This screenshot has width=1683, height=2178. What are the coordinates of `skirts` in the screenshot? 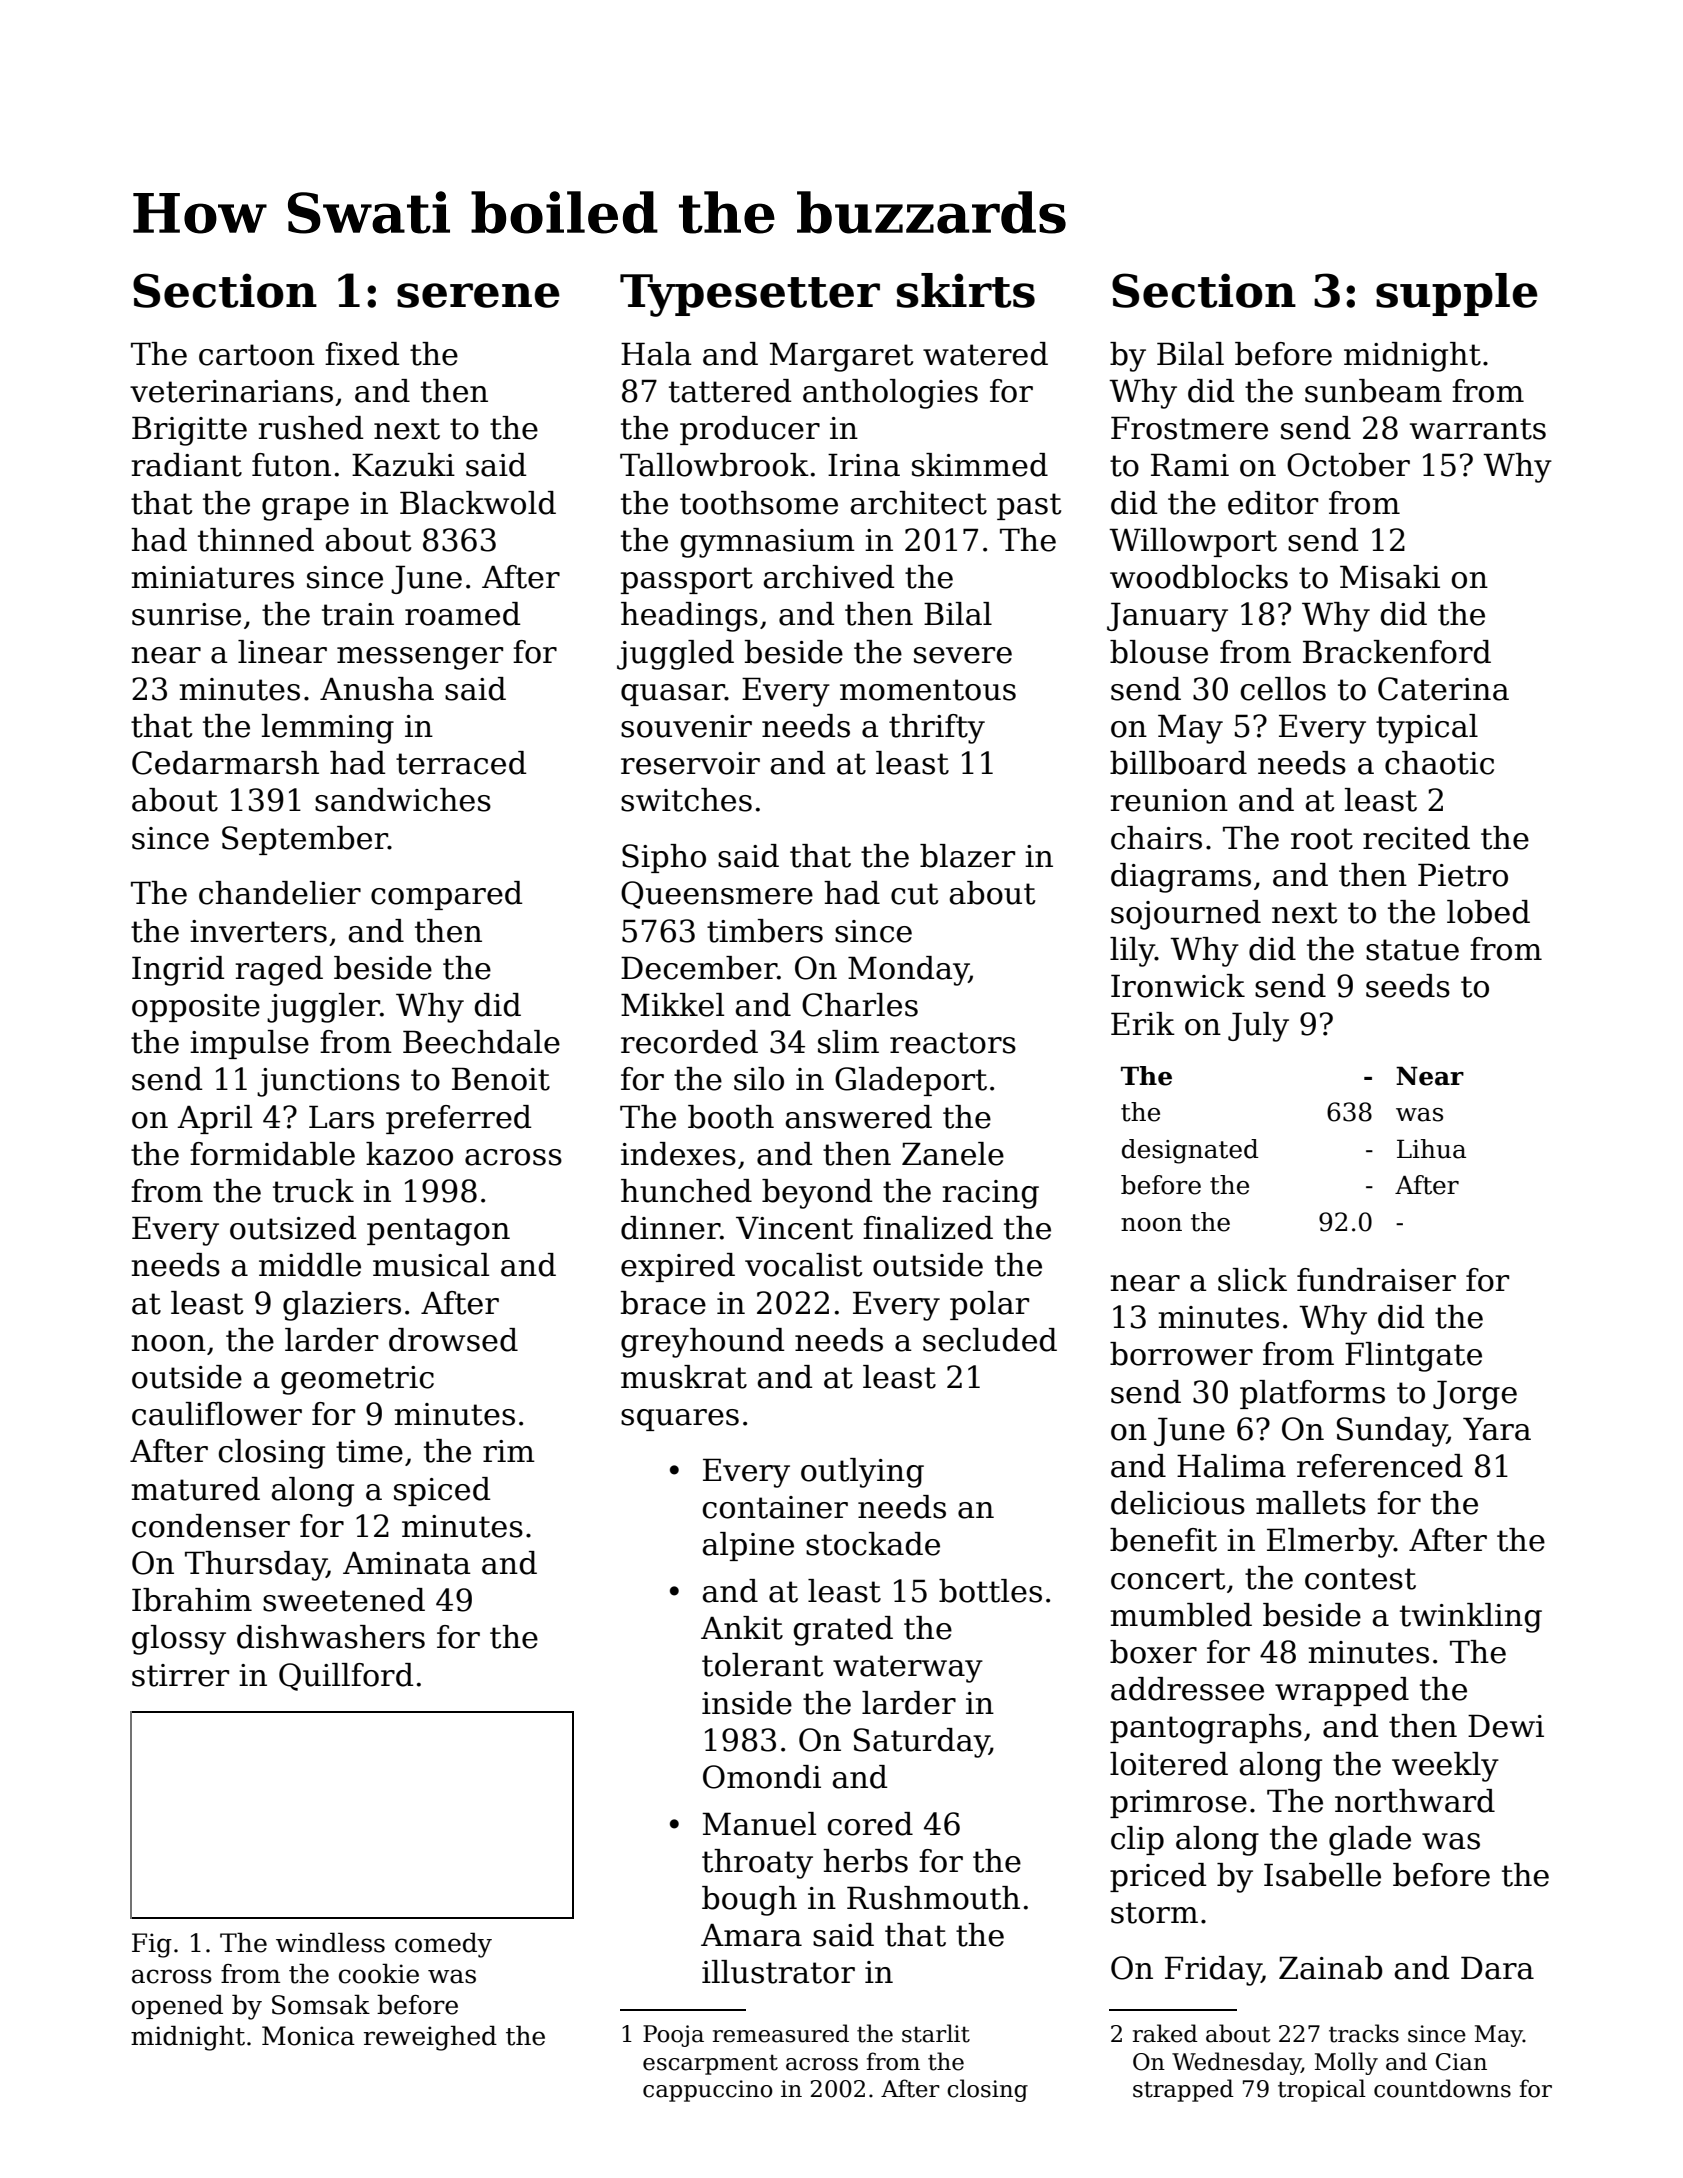 It's located at (966, 290).
